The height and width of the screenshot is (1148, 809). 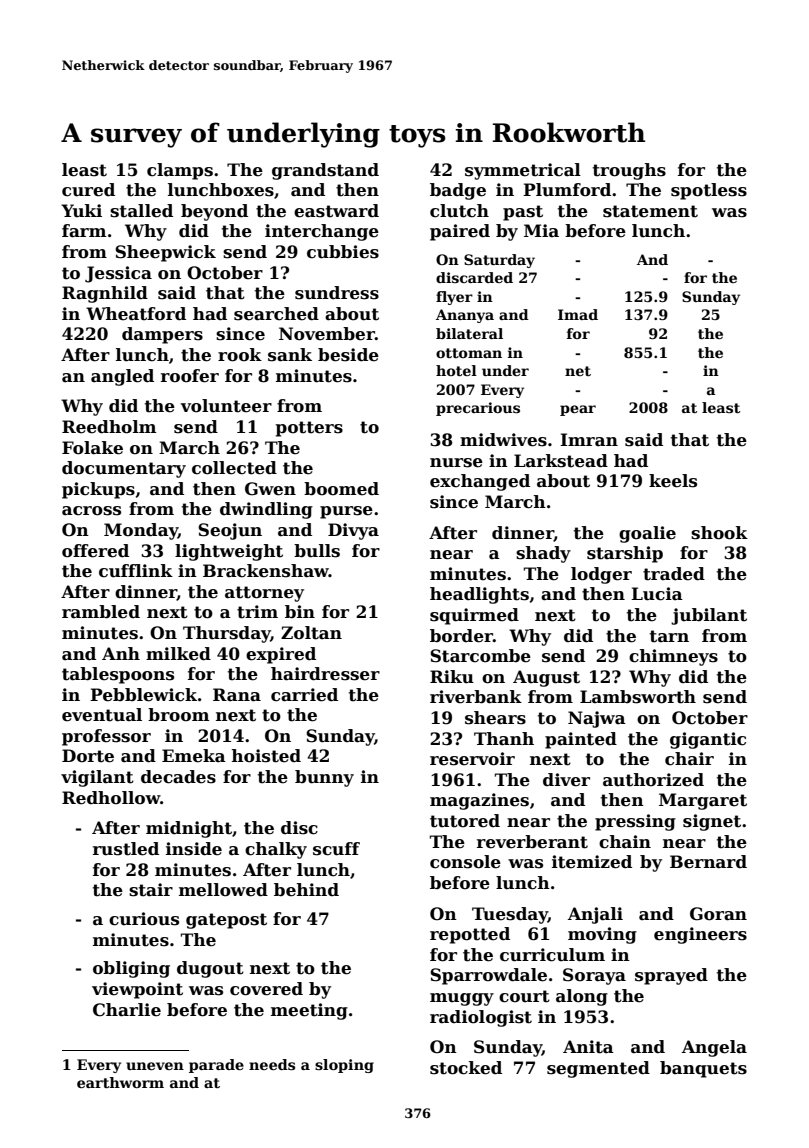 What do you see at coordinates (91, 511) in the screenshot?
I see `across` at bounding box center [91, 511].
